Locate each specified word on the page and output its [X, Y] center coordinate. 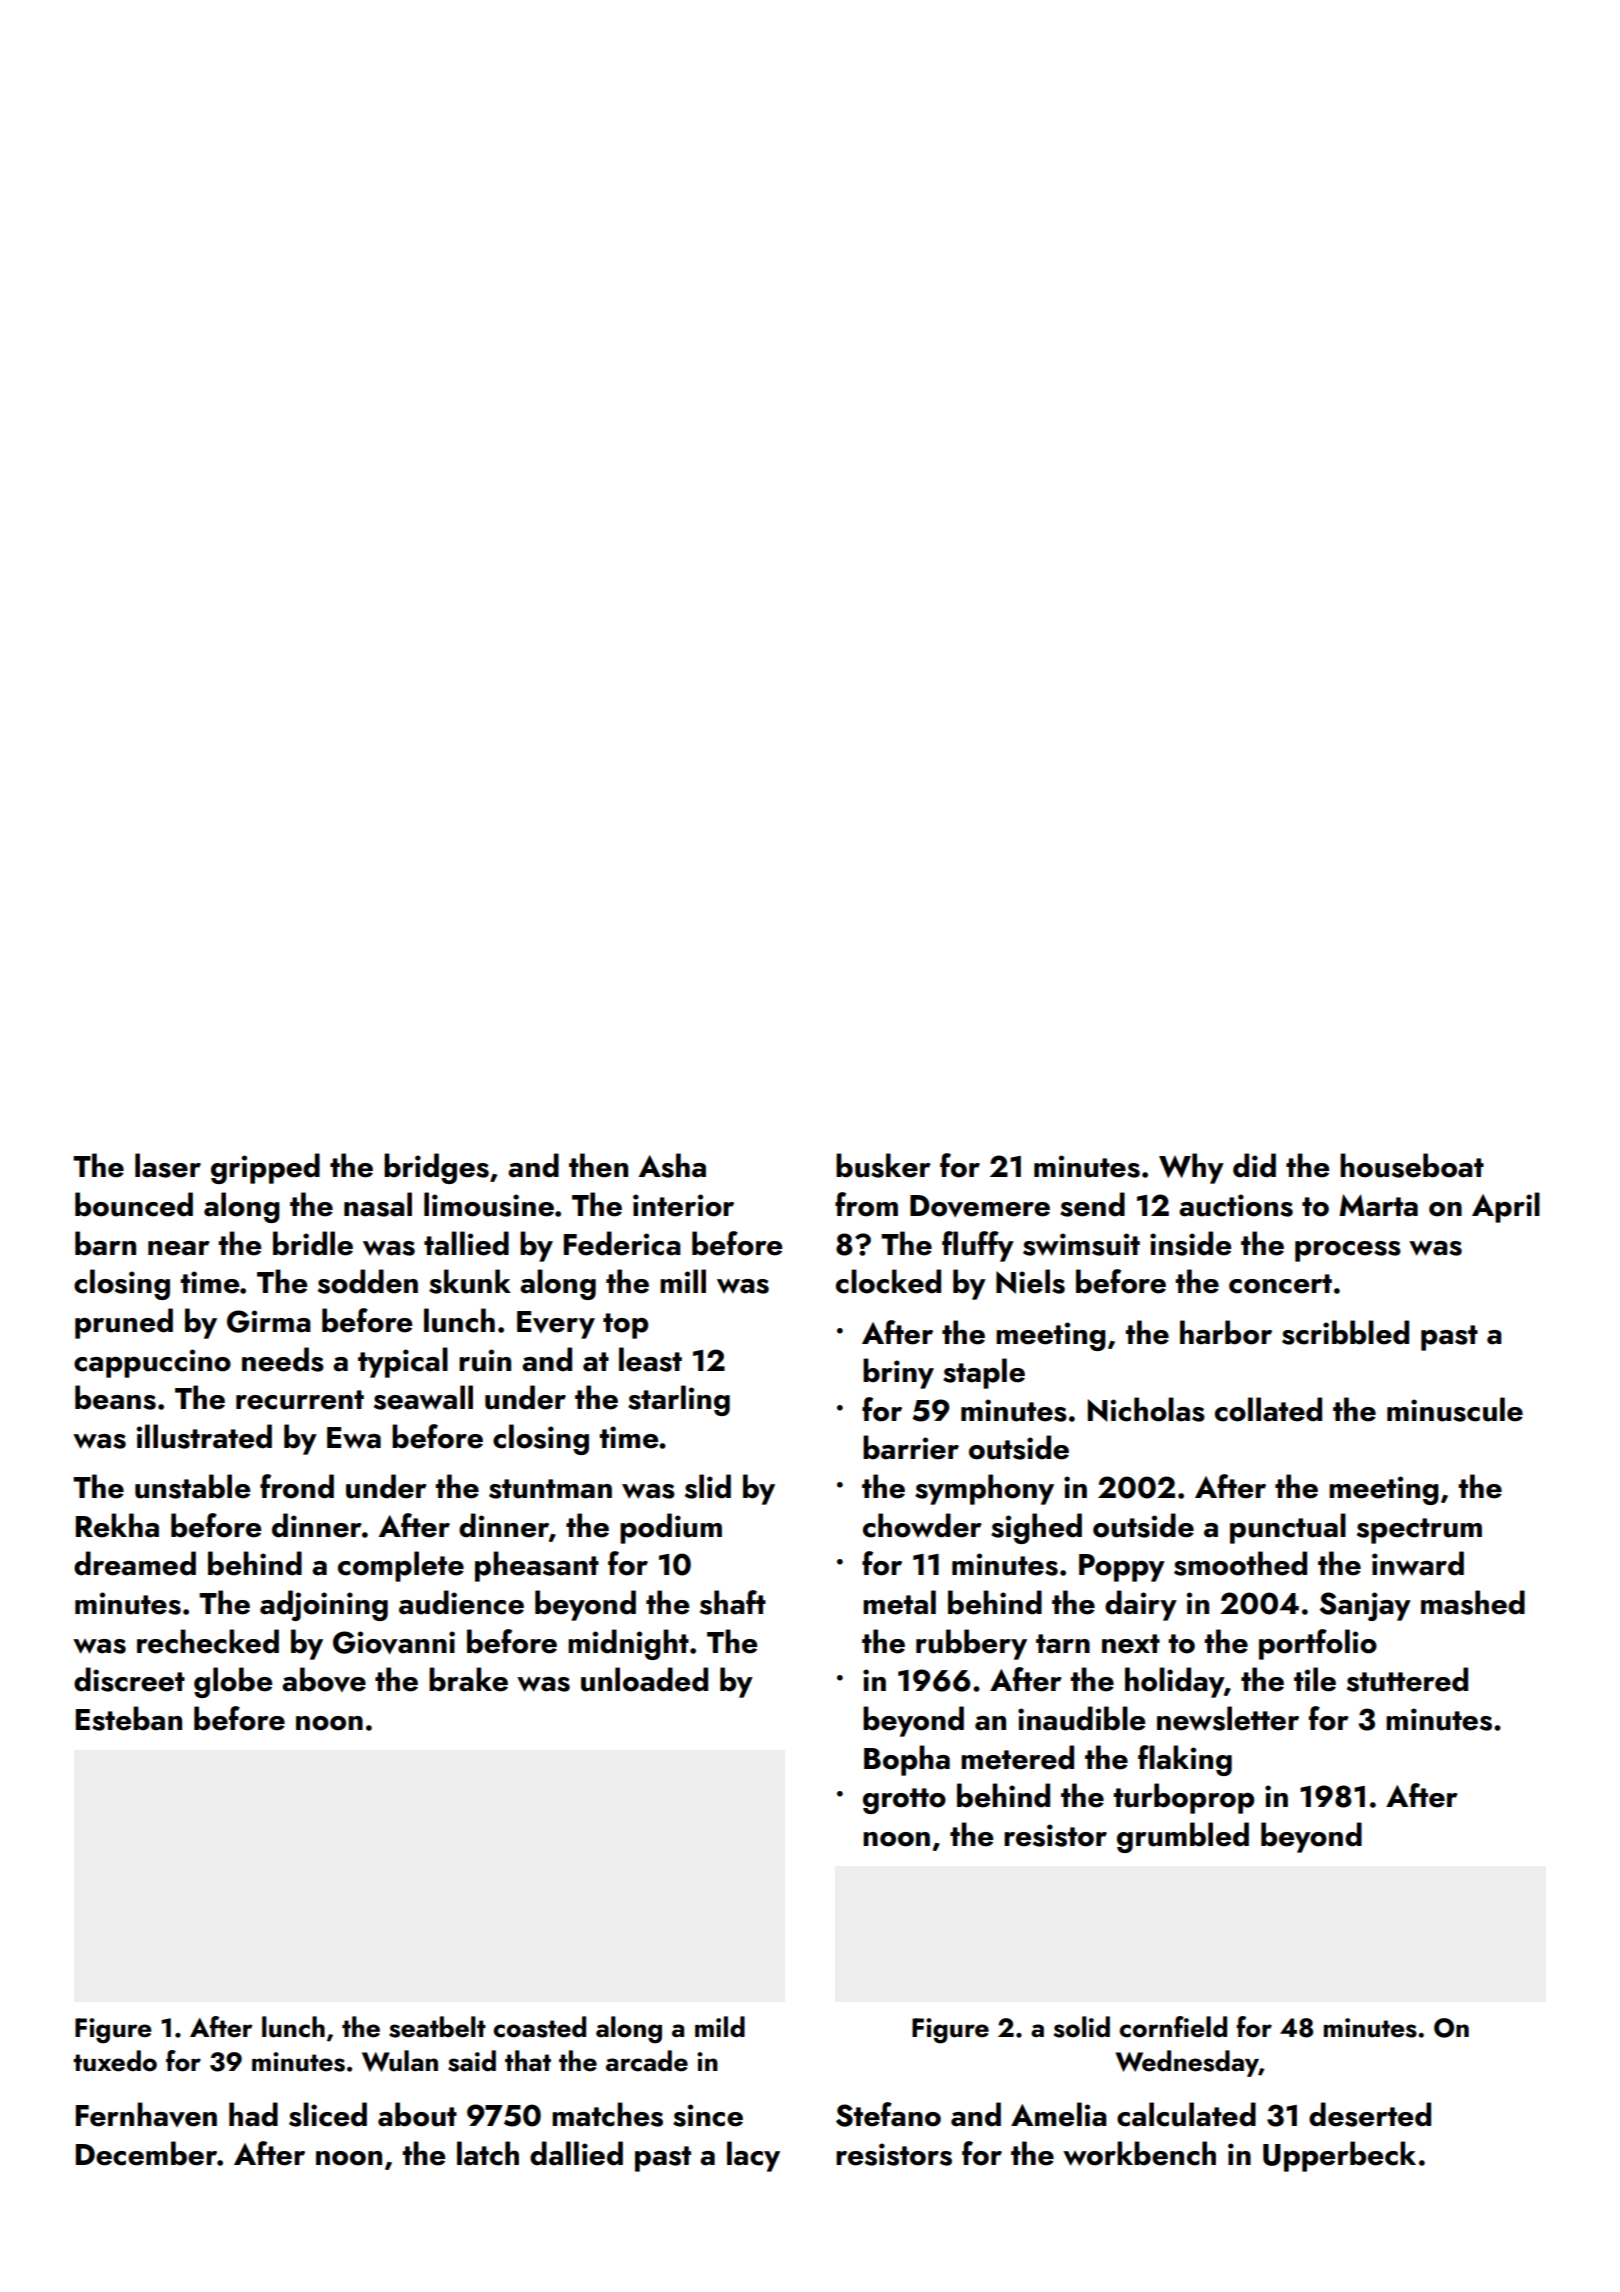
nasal [378, 1204]
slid [708, 1486]
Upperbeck [1339, 2156]
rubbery [971, 1644]
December [146, 2153]
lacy [753, 2156]
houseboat [1412, 1165]
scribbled [1345, 1332]
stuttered [1407, 1679]
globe [233, 1682]
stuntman [550, 1489]
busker [883, 1165]
